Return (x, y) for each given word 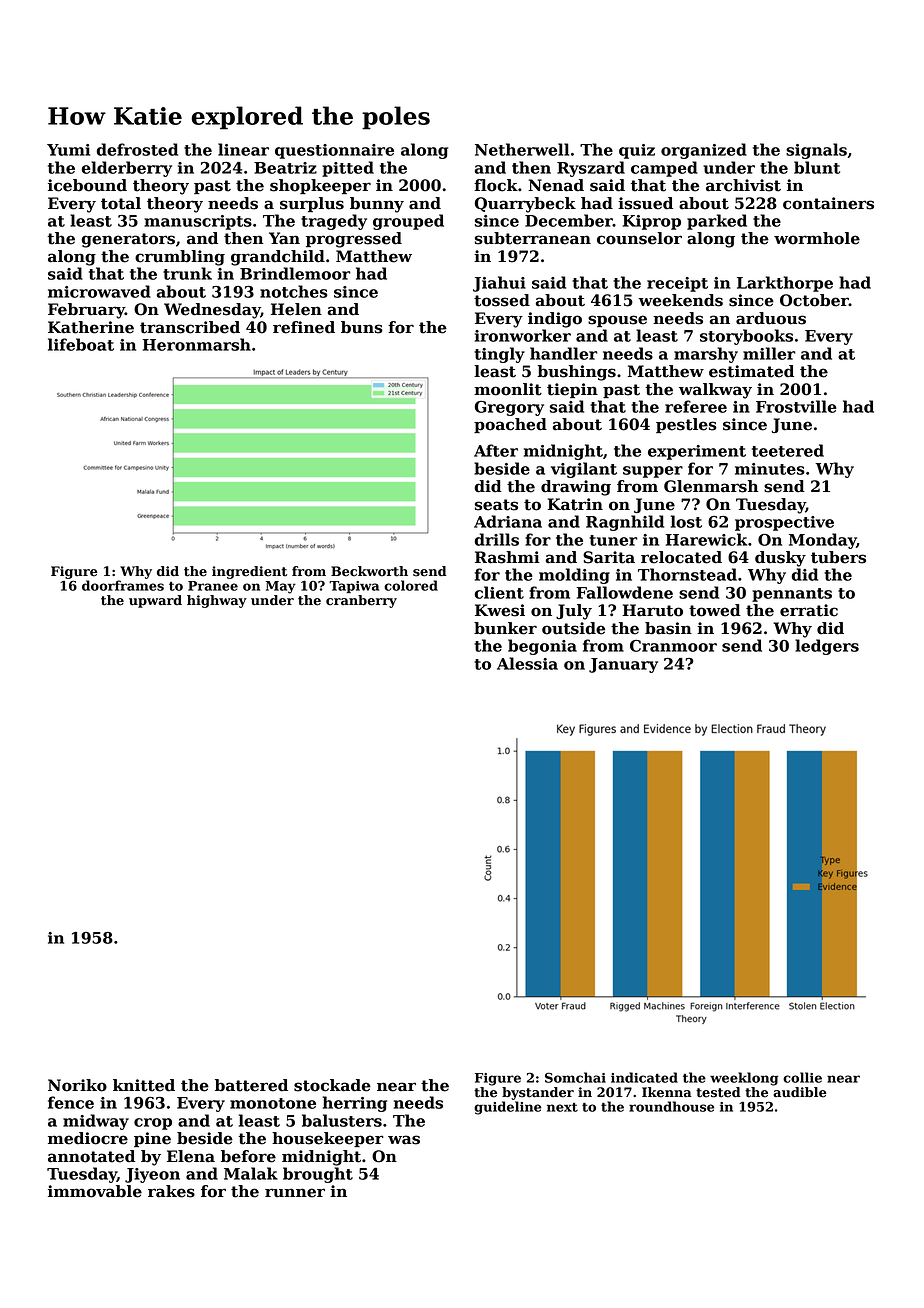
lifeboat (81, 344)
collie (802, 1077)
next (562, 1107)
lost (686, 521)
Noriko (77, 1085)
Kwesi (500, 610)
